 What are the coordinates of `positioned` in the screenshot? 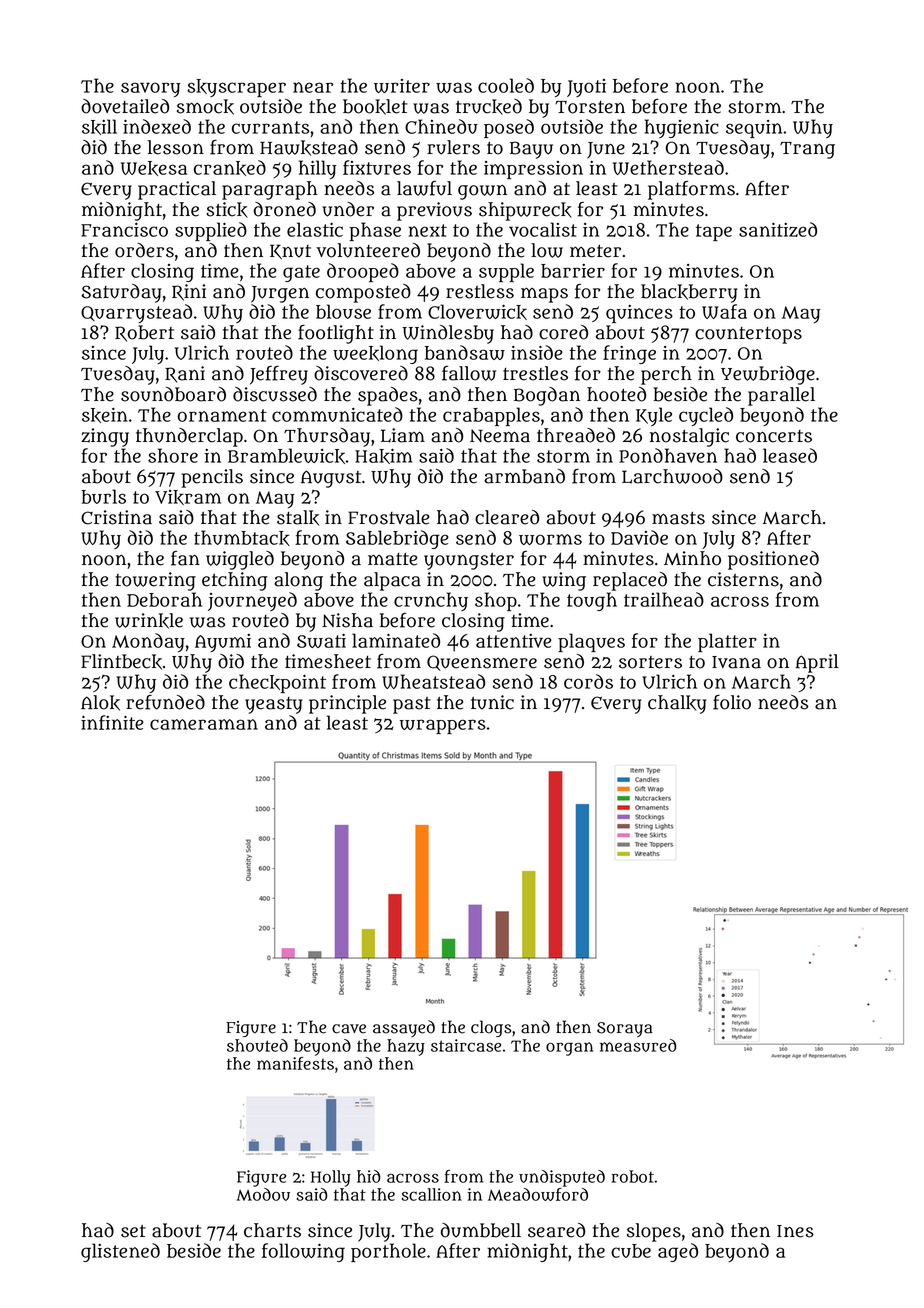 It's located at (773, 560).
